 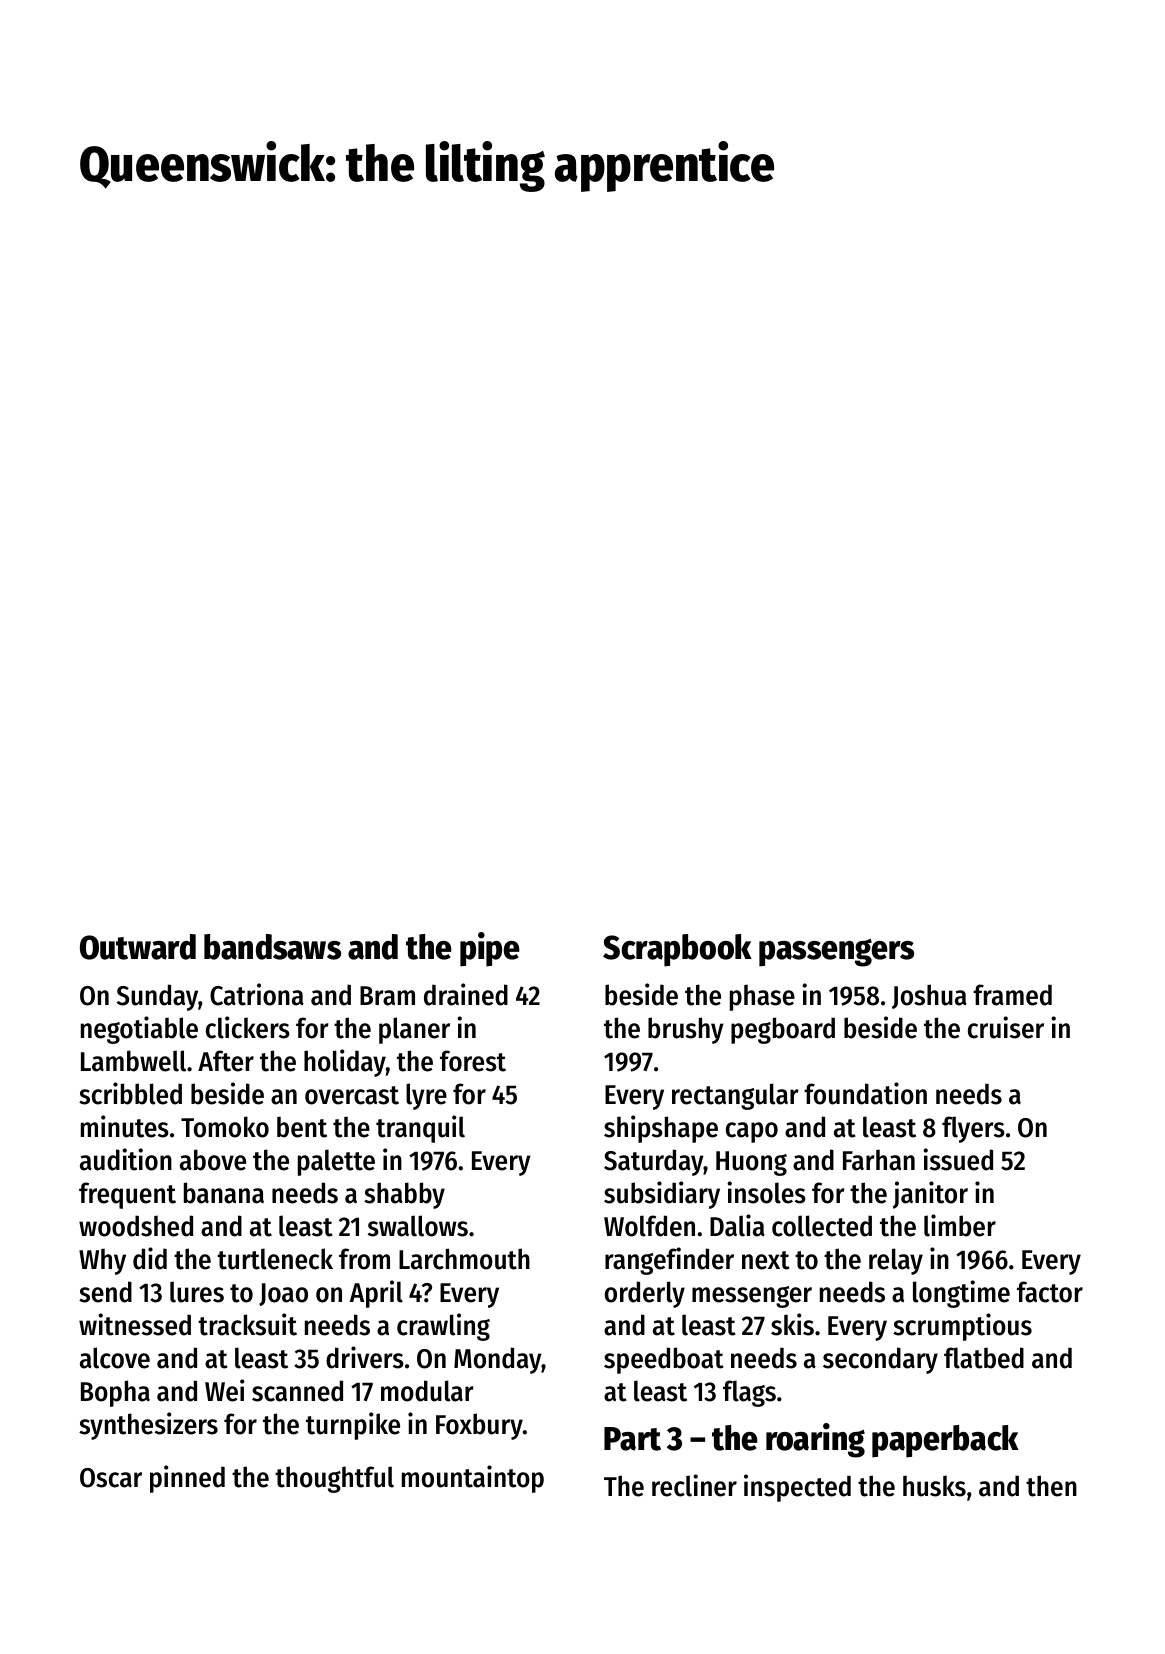 I want to click on turnpike, so click(x=353, y=1426).
